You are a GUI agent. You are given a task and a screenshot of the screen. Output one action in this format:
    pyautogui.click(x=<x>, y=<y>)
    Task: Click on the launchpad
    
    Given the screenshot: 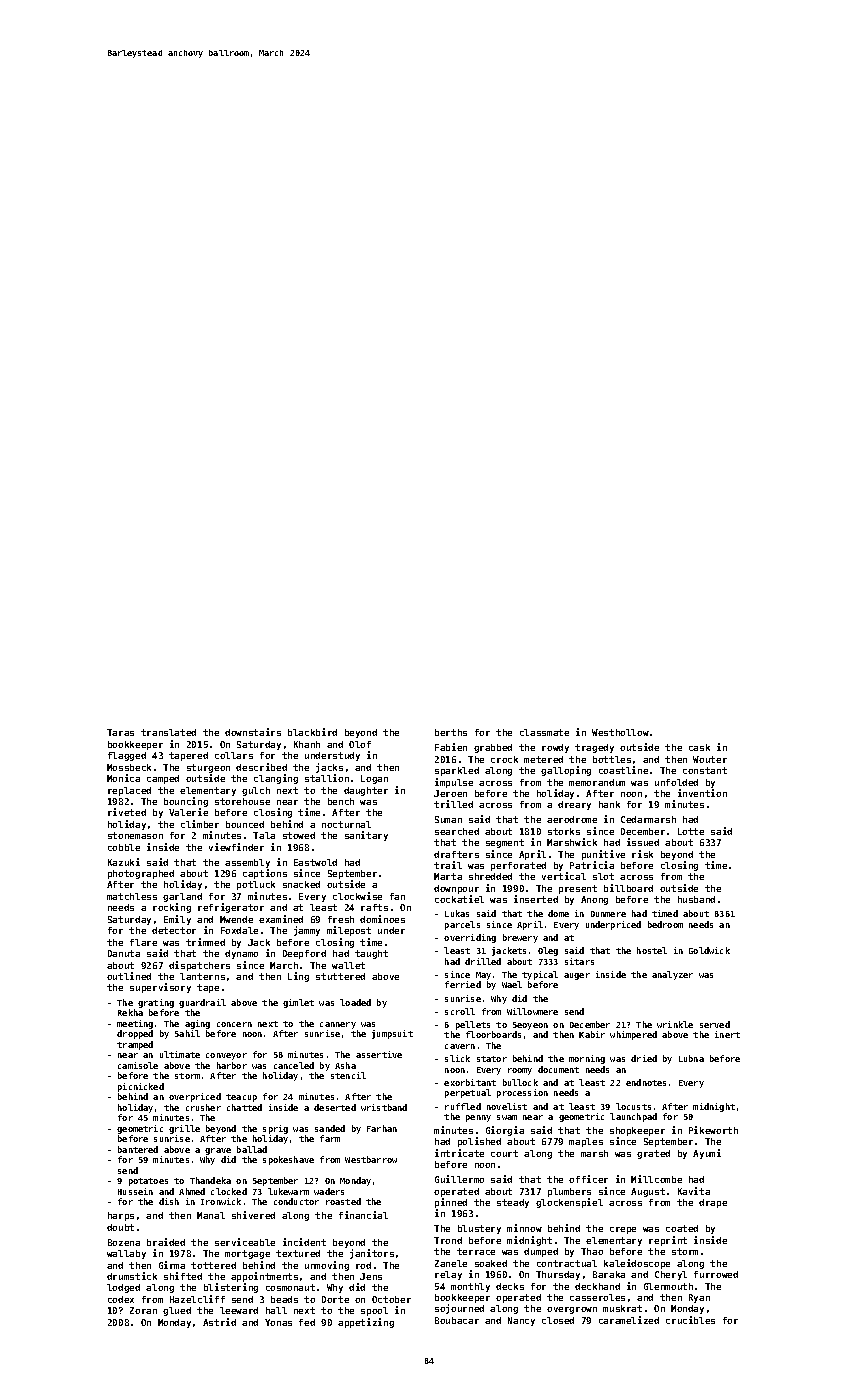 What is the action you would take?
    pyautogui.click(x=633, y=1117)
